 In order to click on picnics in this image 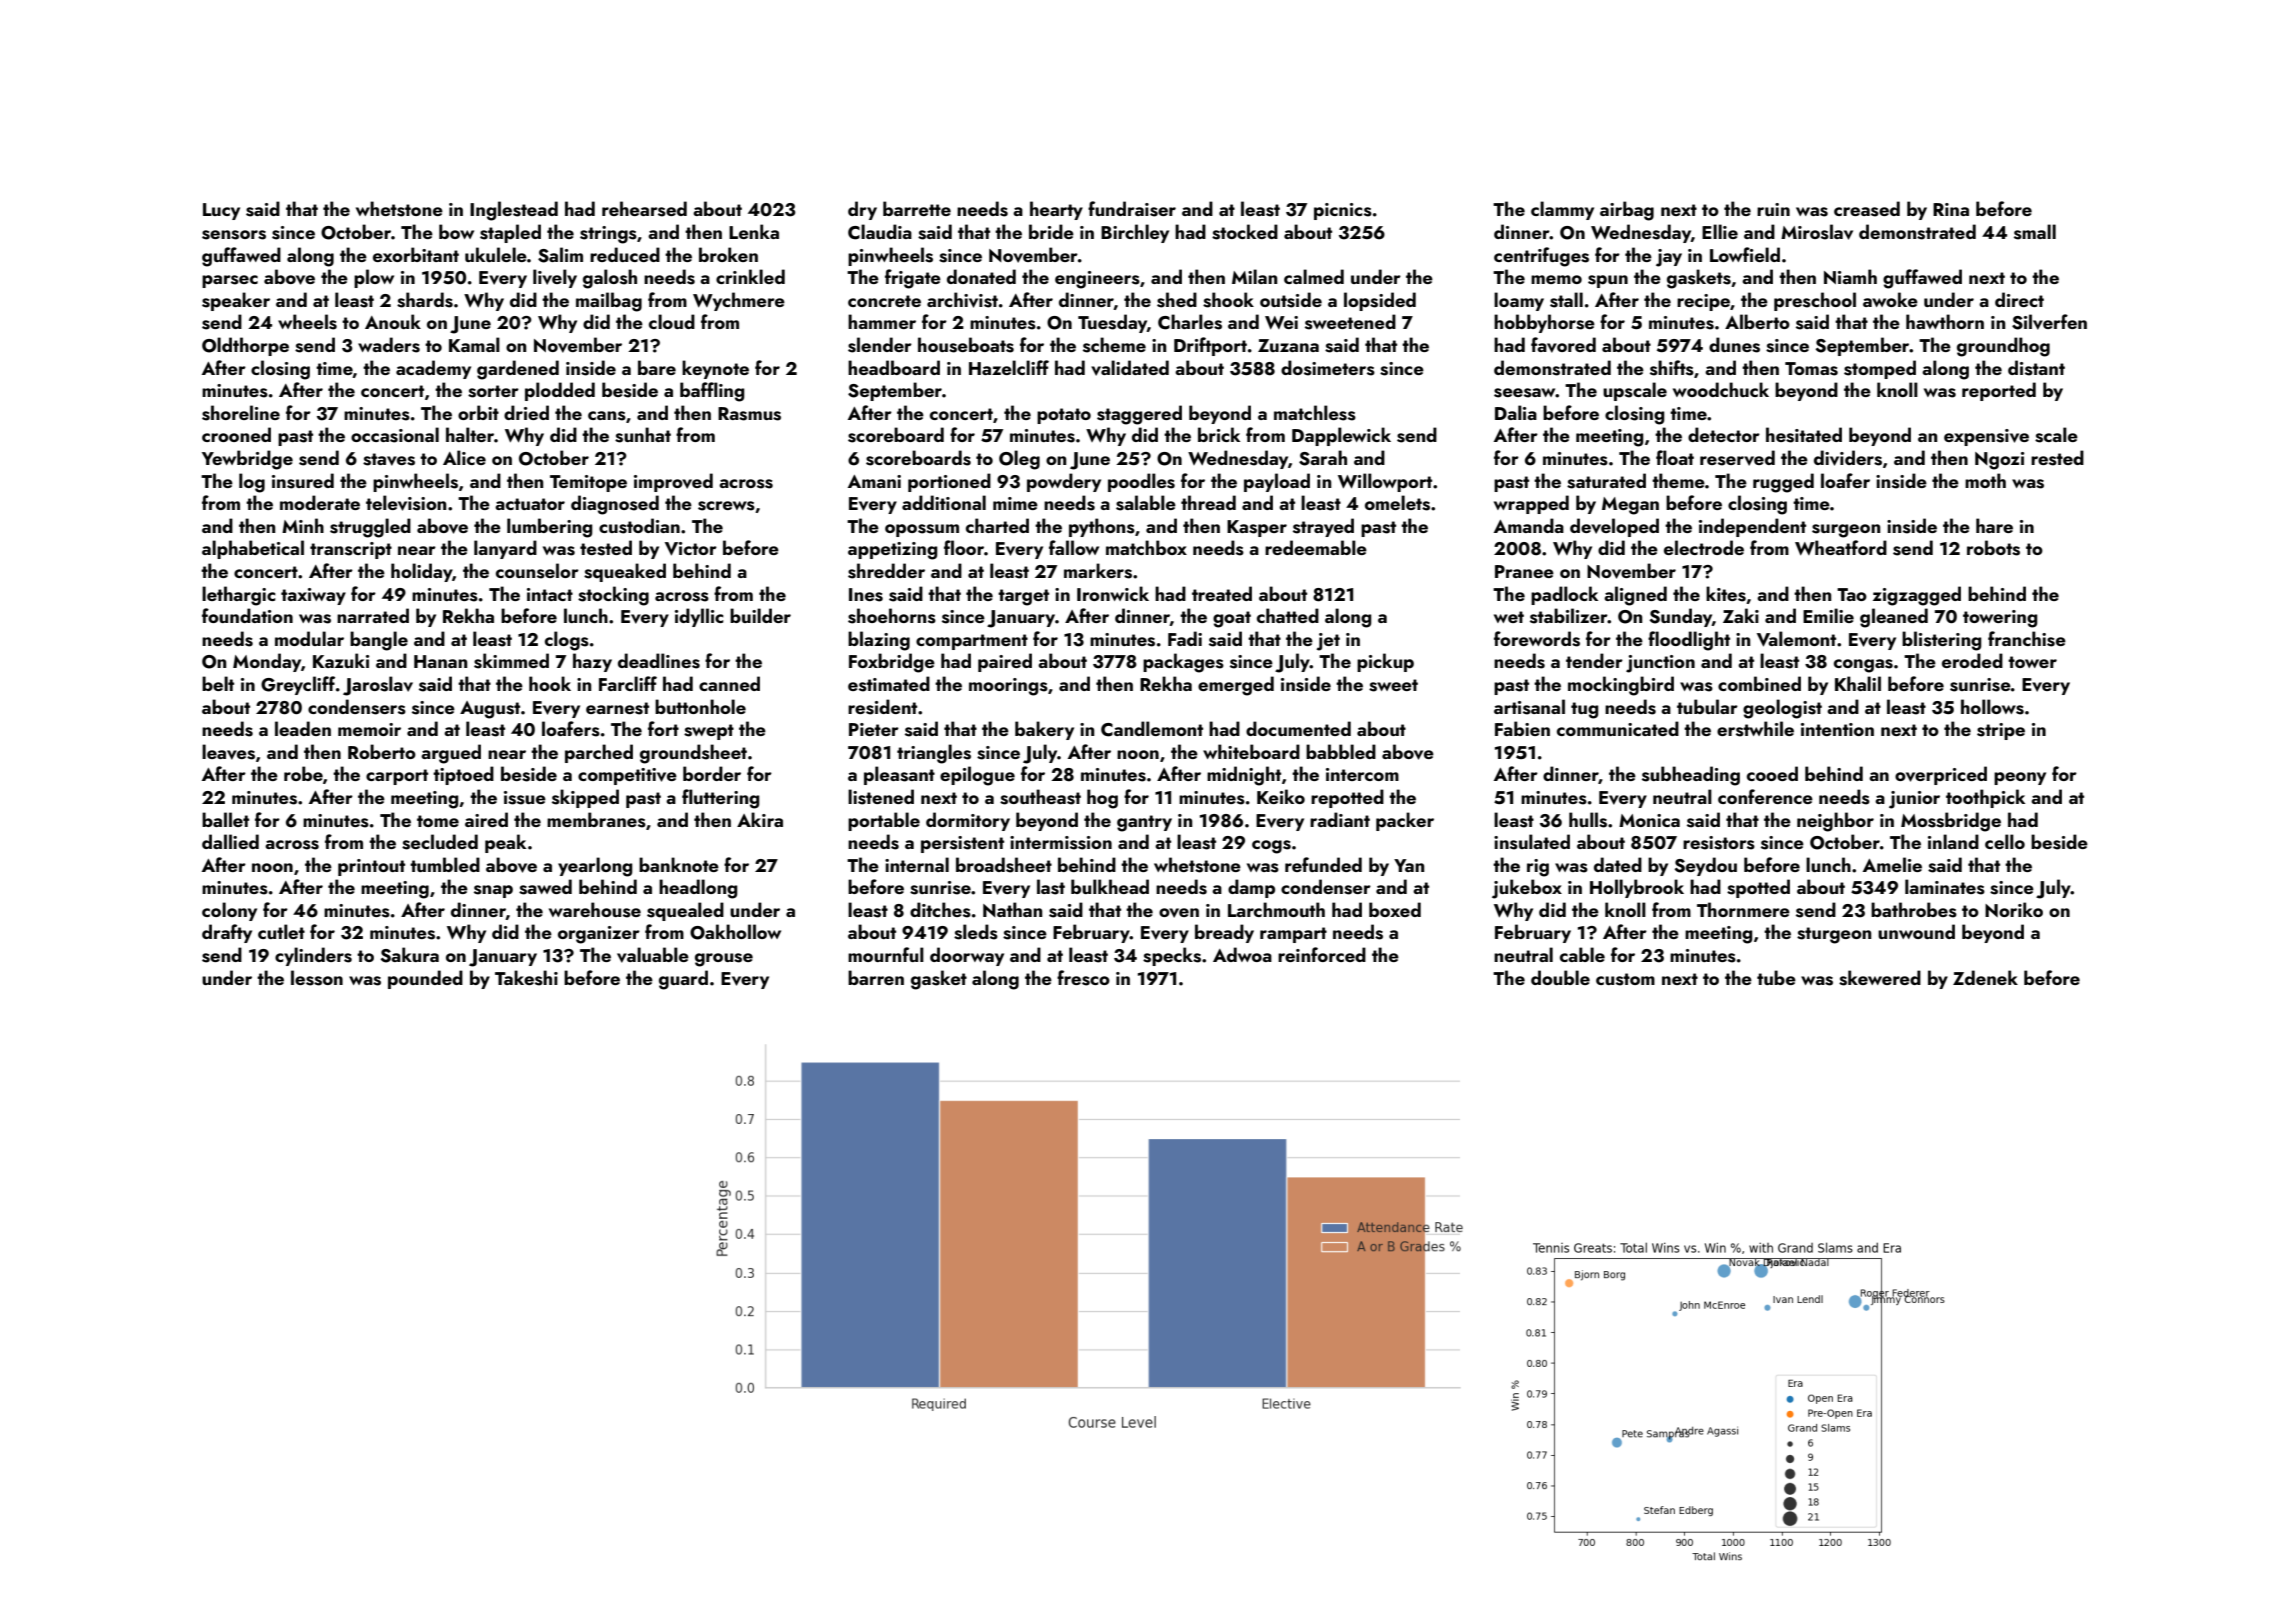, I will do `click(1343, 211)`.
